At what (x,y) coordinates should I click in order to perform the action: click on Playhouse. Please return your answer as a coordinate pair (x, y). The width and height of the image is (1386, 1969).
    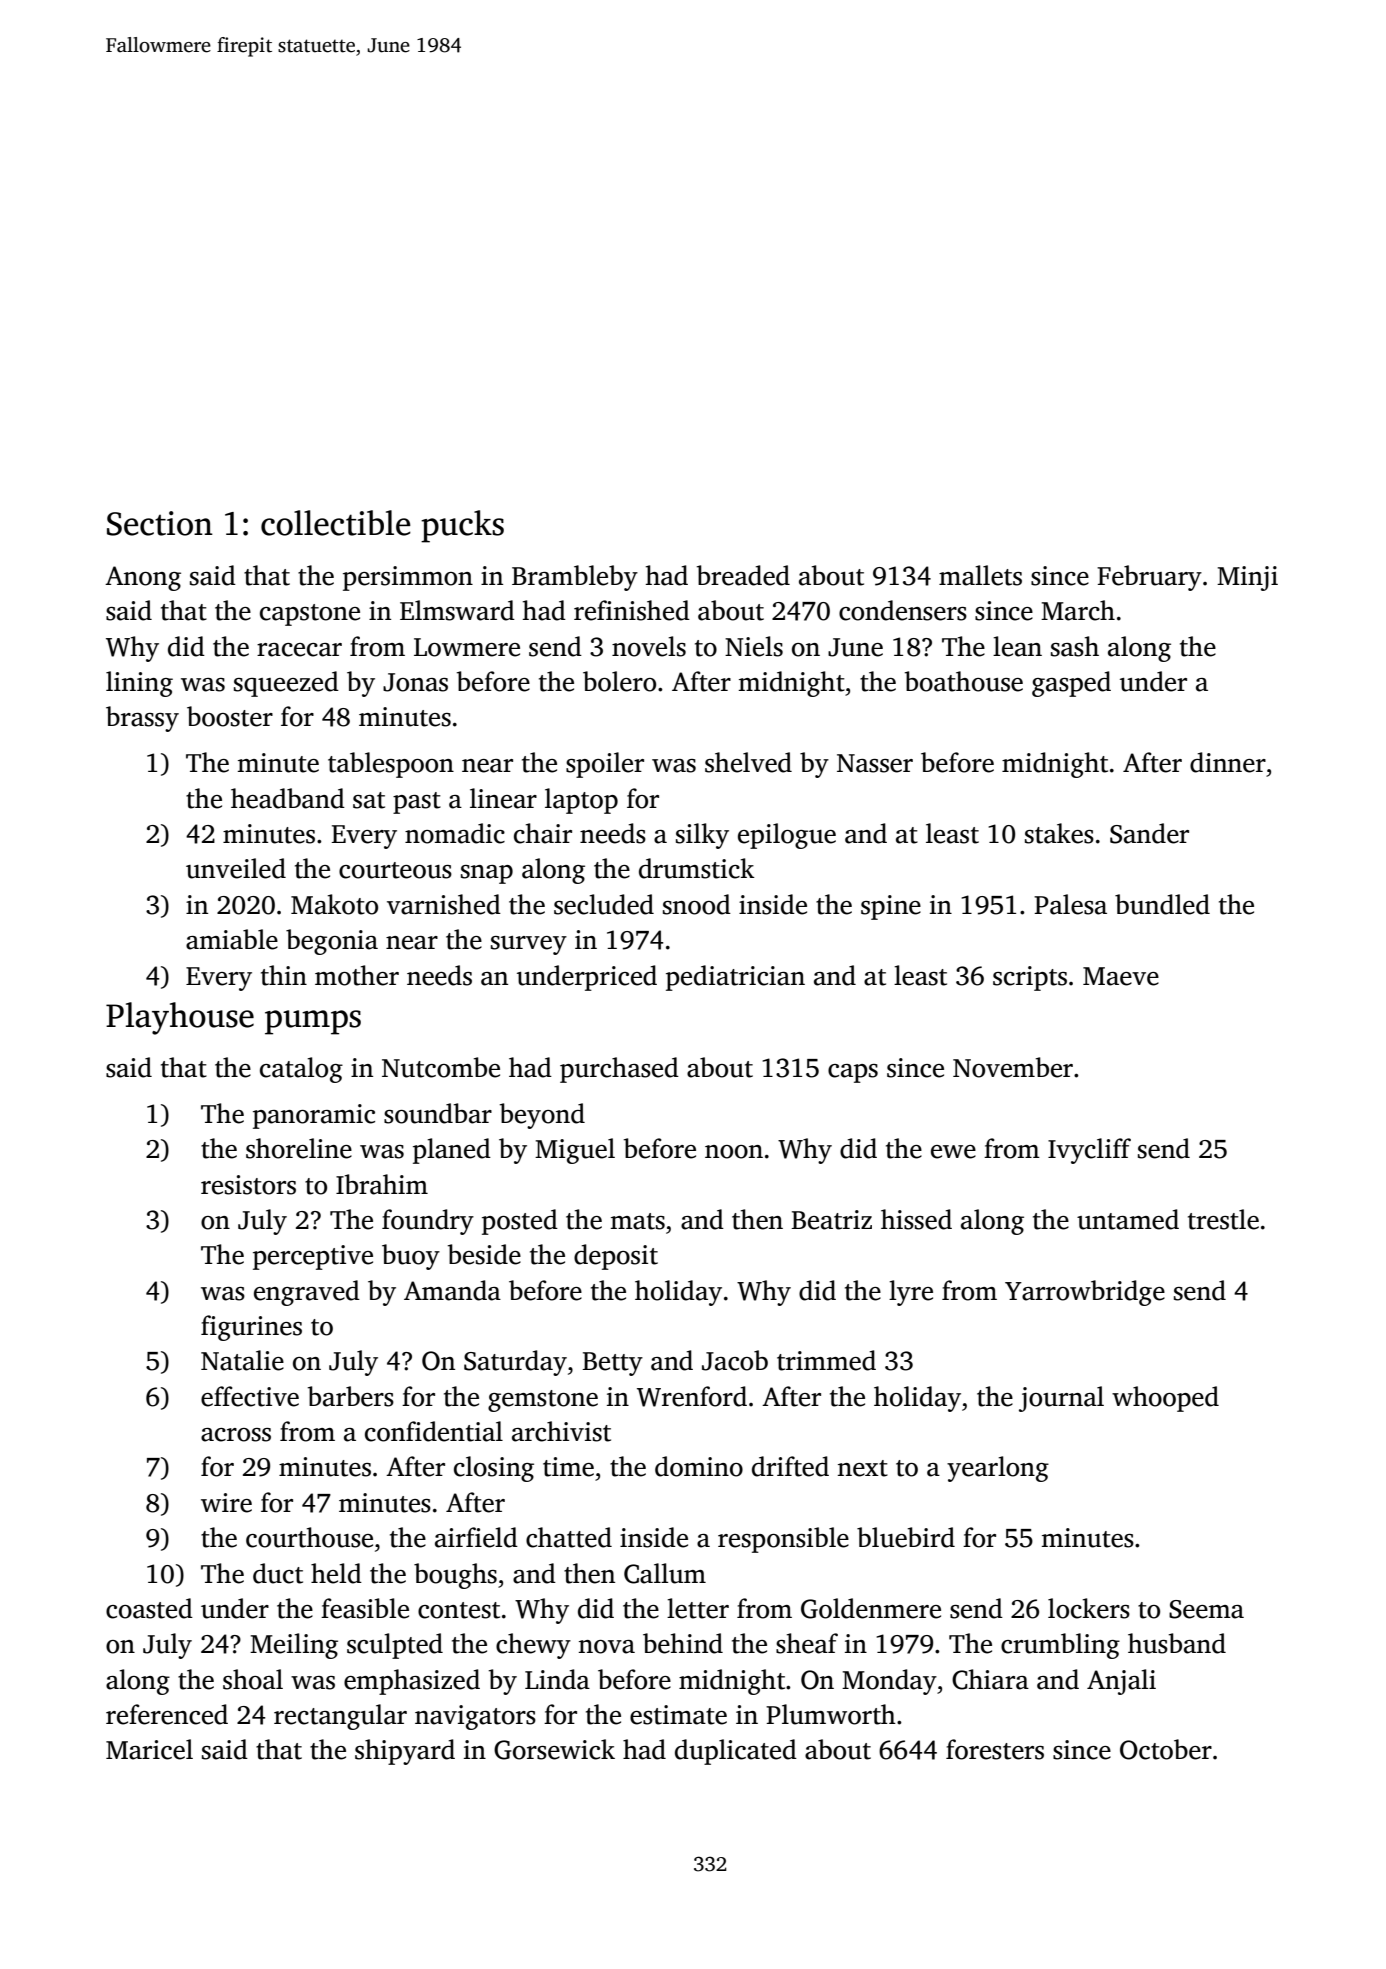
    Looking at the image, I should click on (180, 1018).
